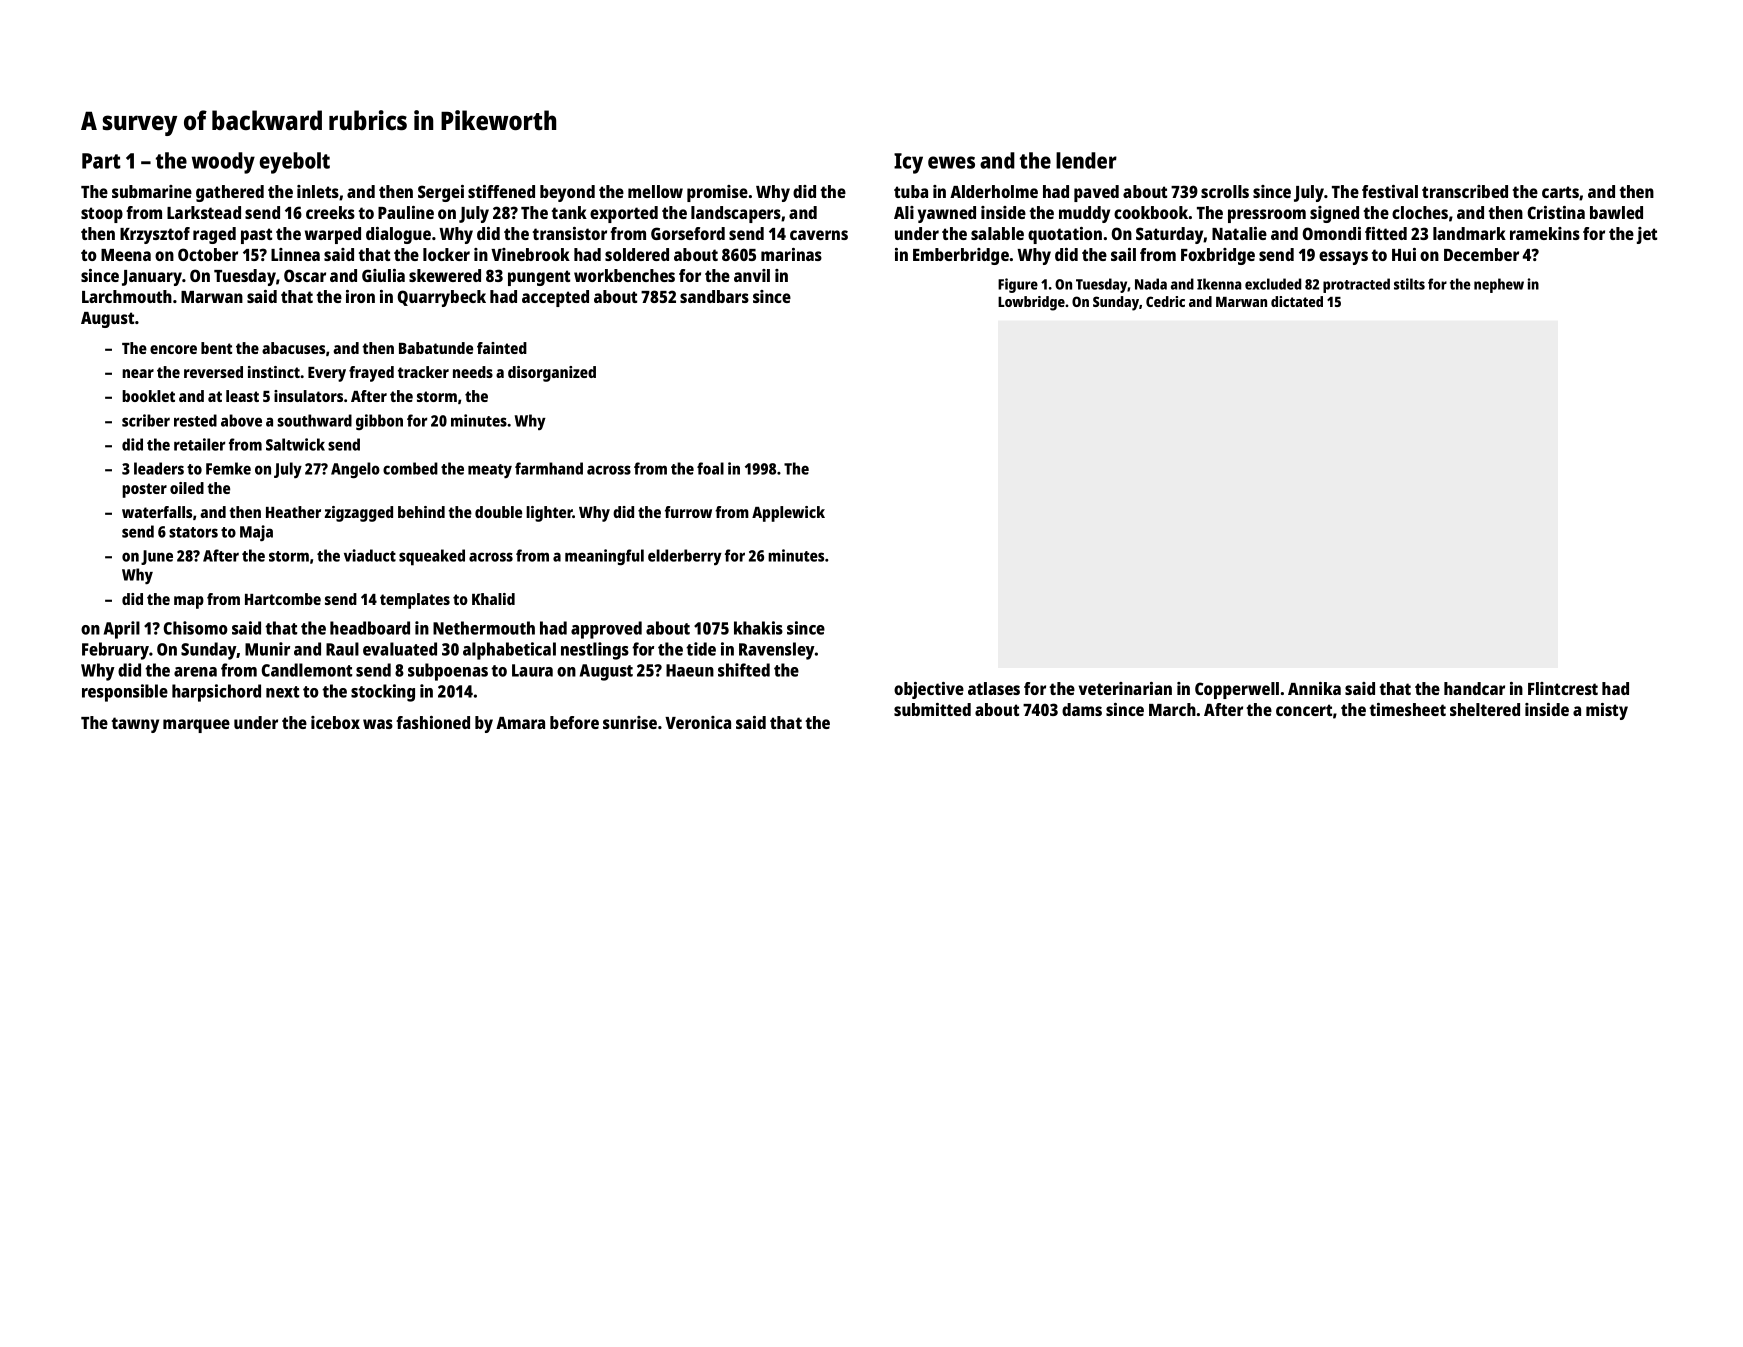  What do you see at coordinates (148, 396) in the image?
I see `booklet` at bounding box center [148, 396].
